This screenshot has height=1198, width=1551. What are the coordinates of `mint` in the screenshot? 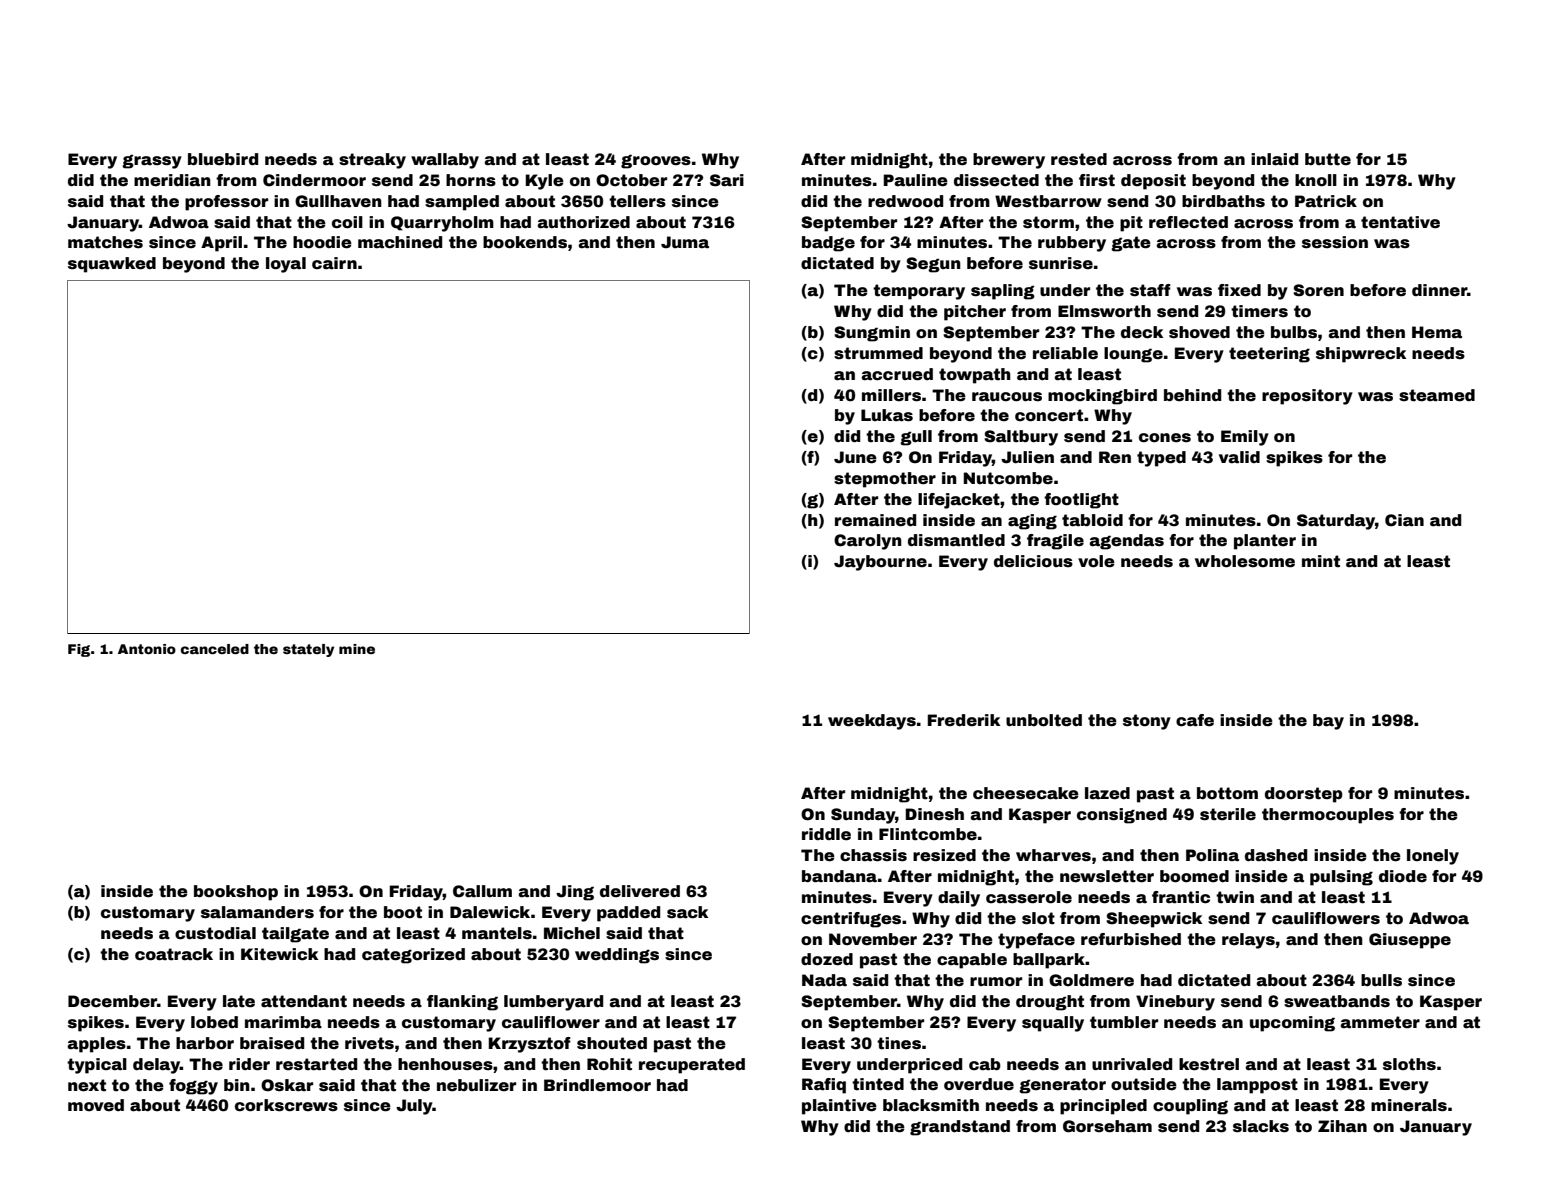 It's located at (1321, 561).
